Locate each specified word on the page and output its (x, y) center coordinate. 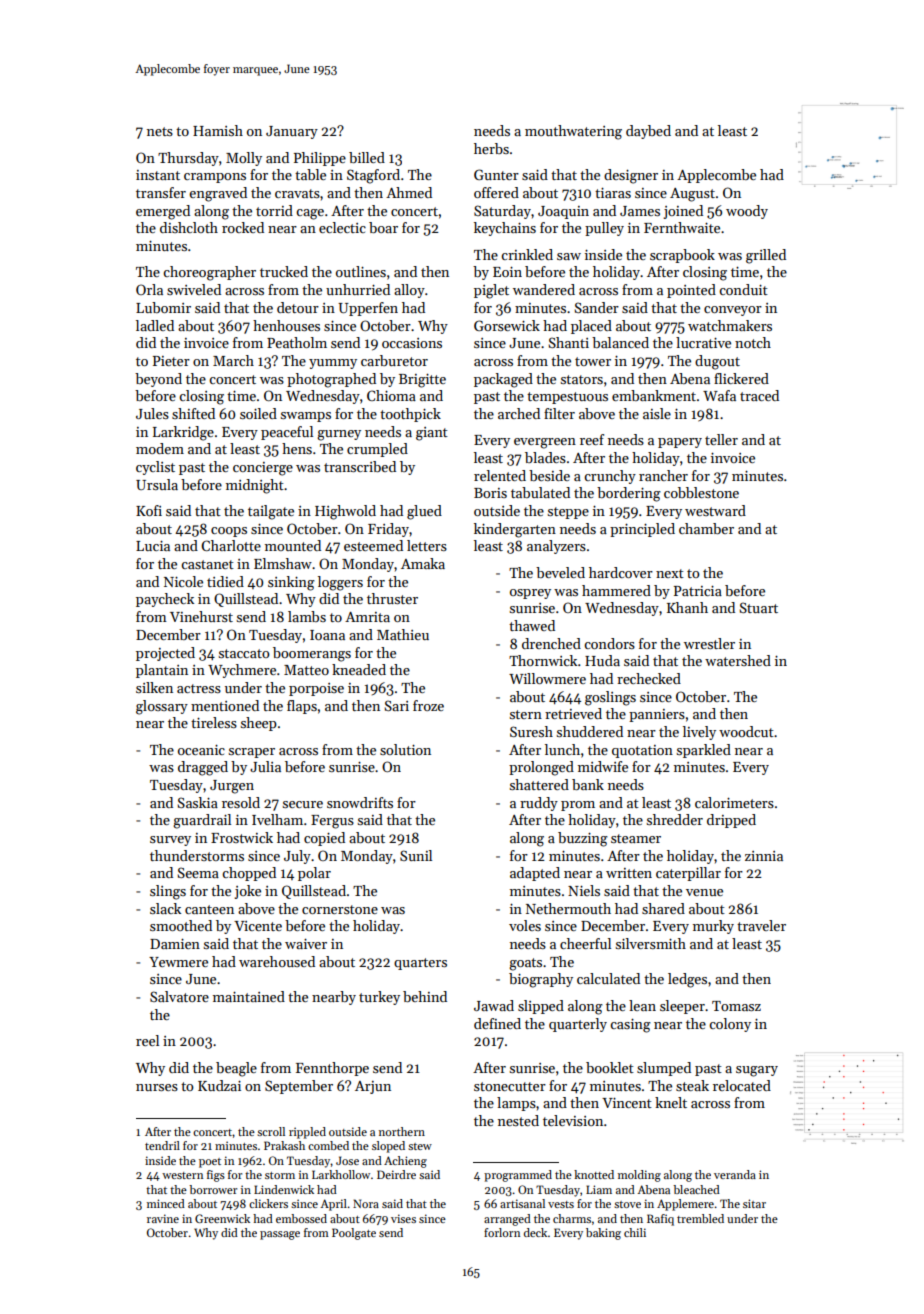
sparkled (704, 751)
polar (314, 874)
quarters (420, 964)
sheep (259, 724)
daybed (648, 132)
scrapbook (682, 256)
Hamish (218, 130)
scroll (271, 1131)
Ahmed (409, 192)
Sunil (416, 855)
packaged (503, 380)
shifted (193, 413)
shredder (675, 819)
